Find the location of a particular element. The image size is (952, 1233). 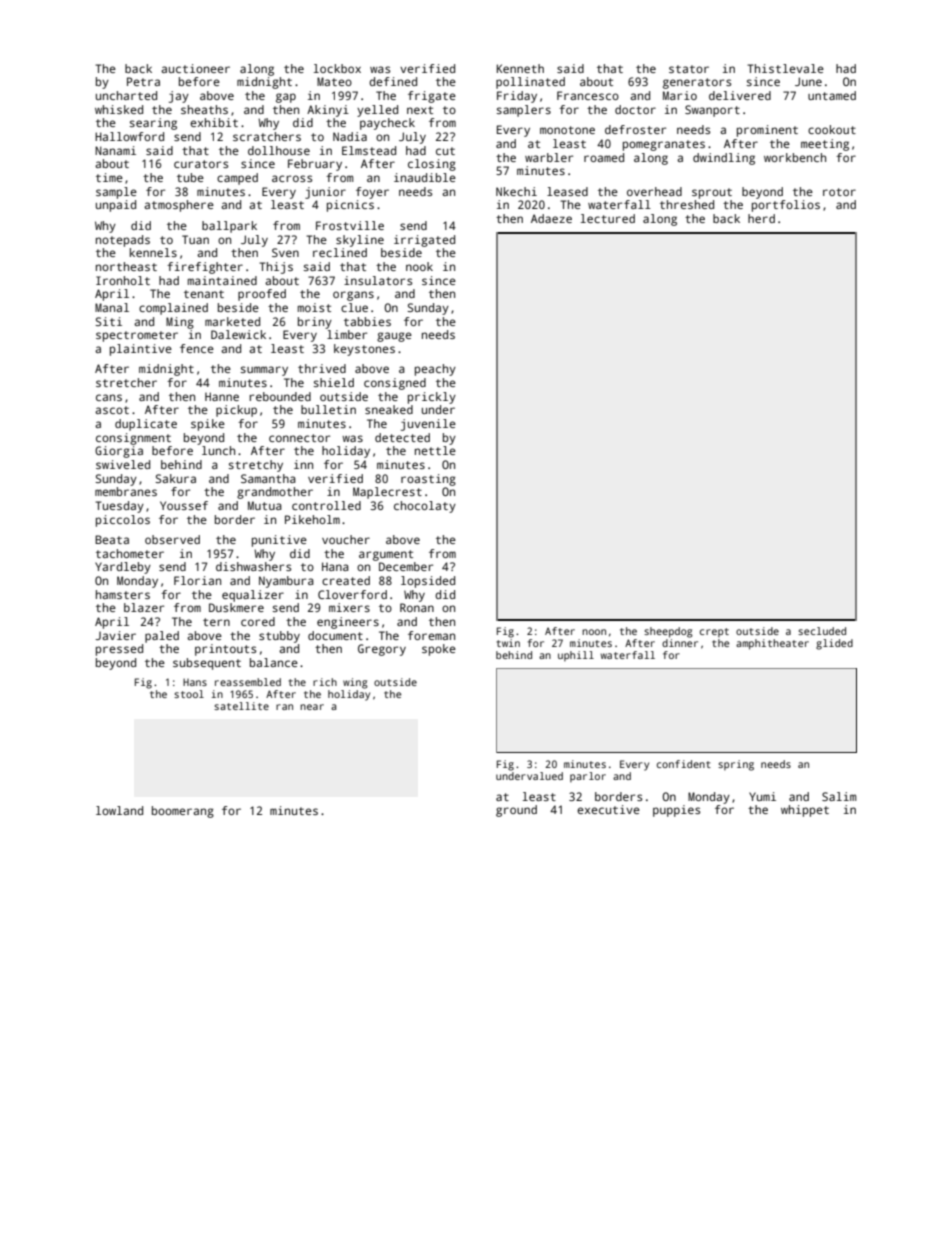

auctioneer is located at coordinates (195, 68).
